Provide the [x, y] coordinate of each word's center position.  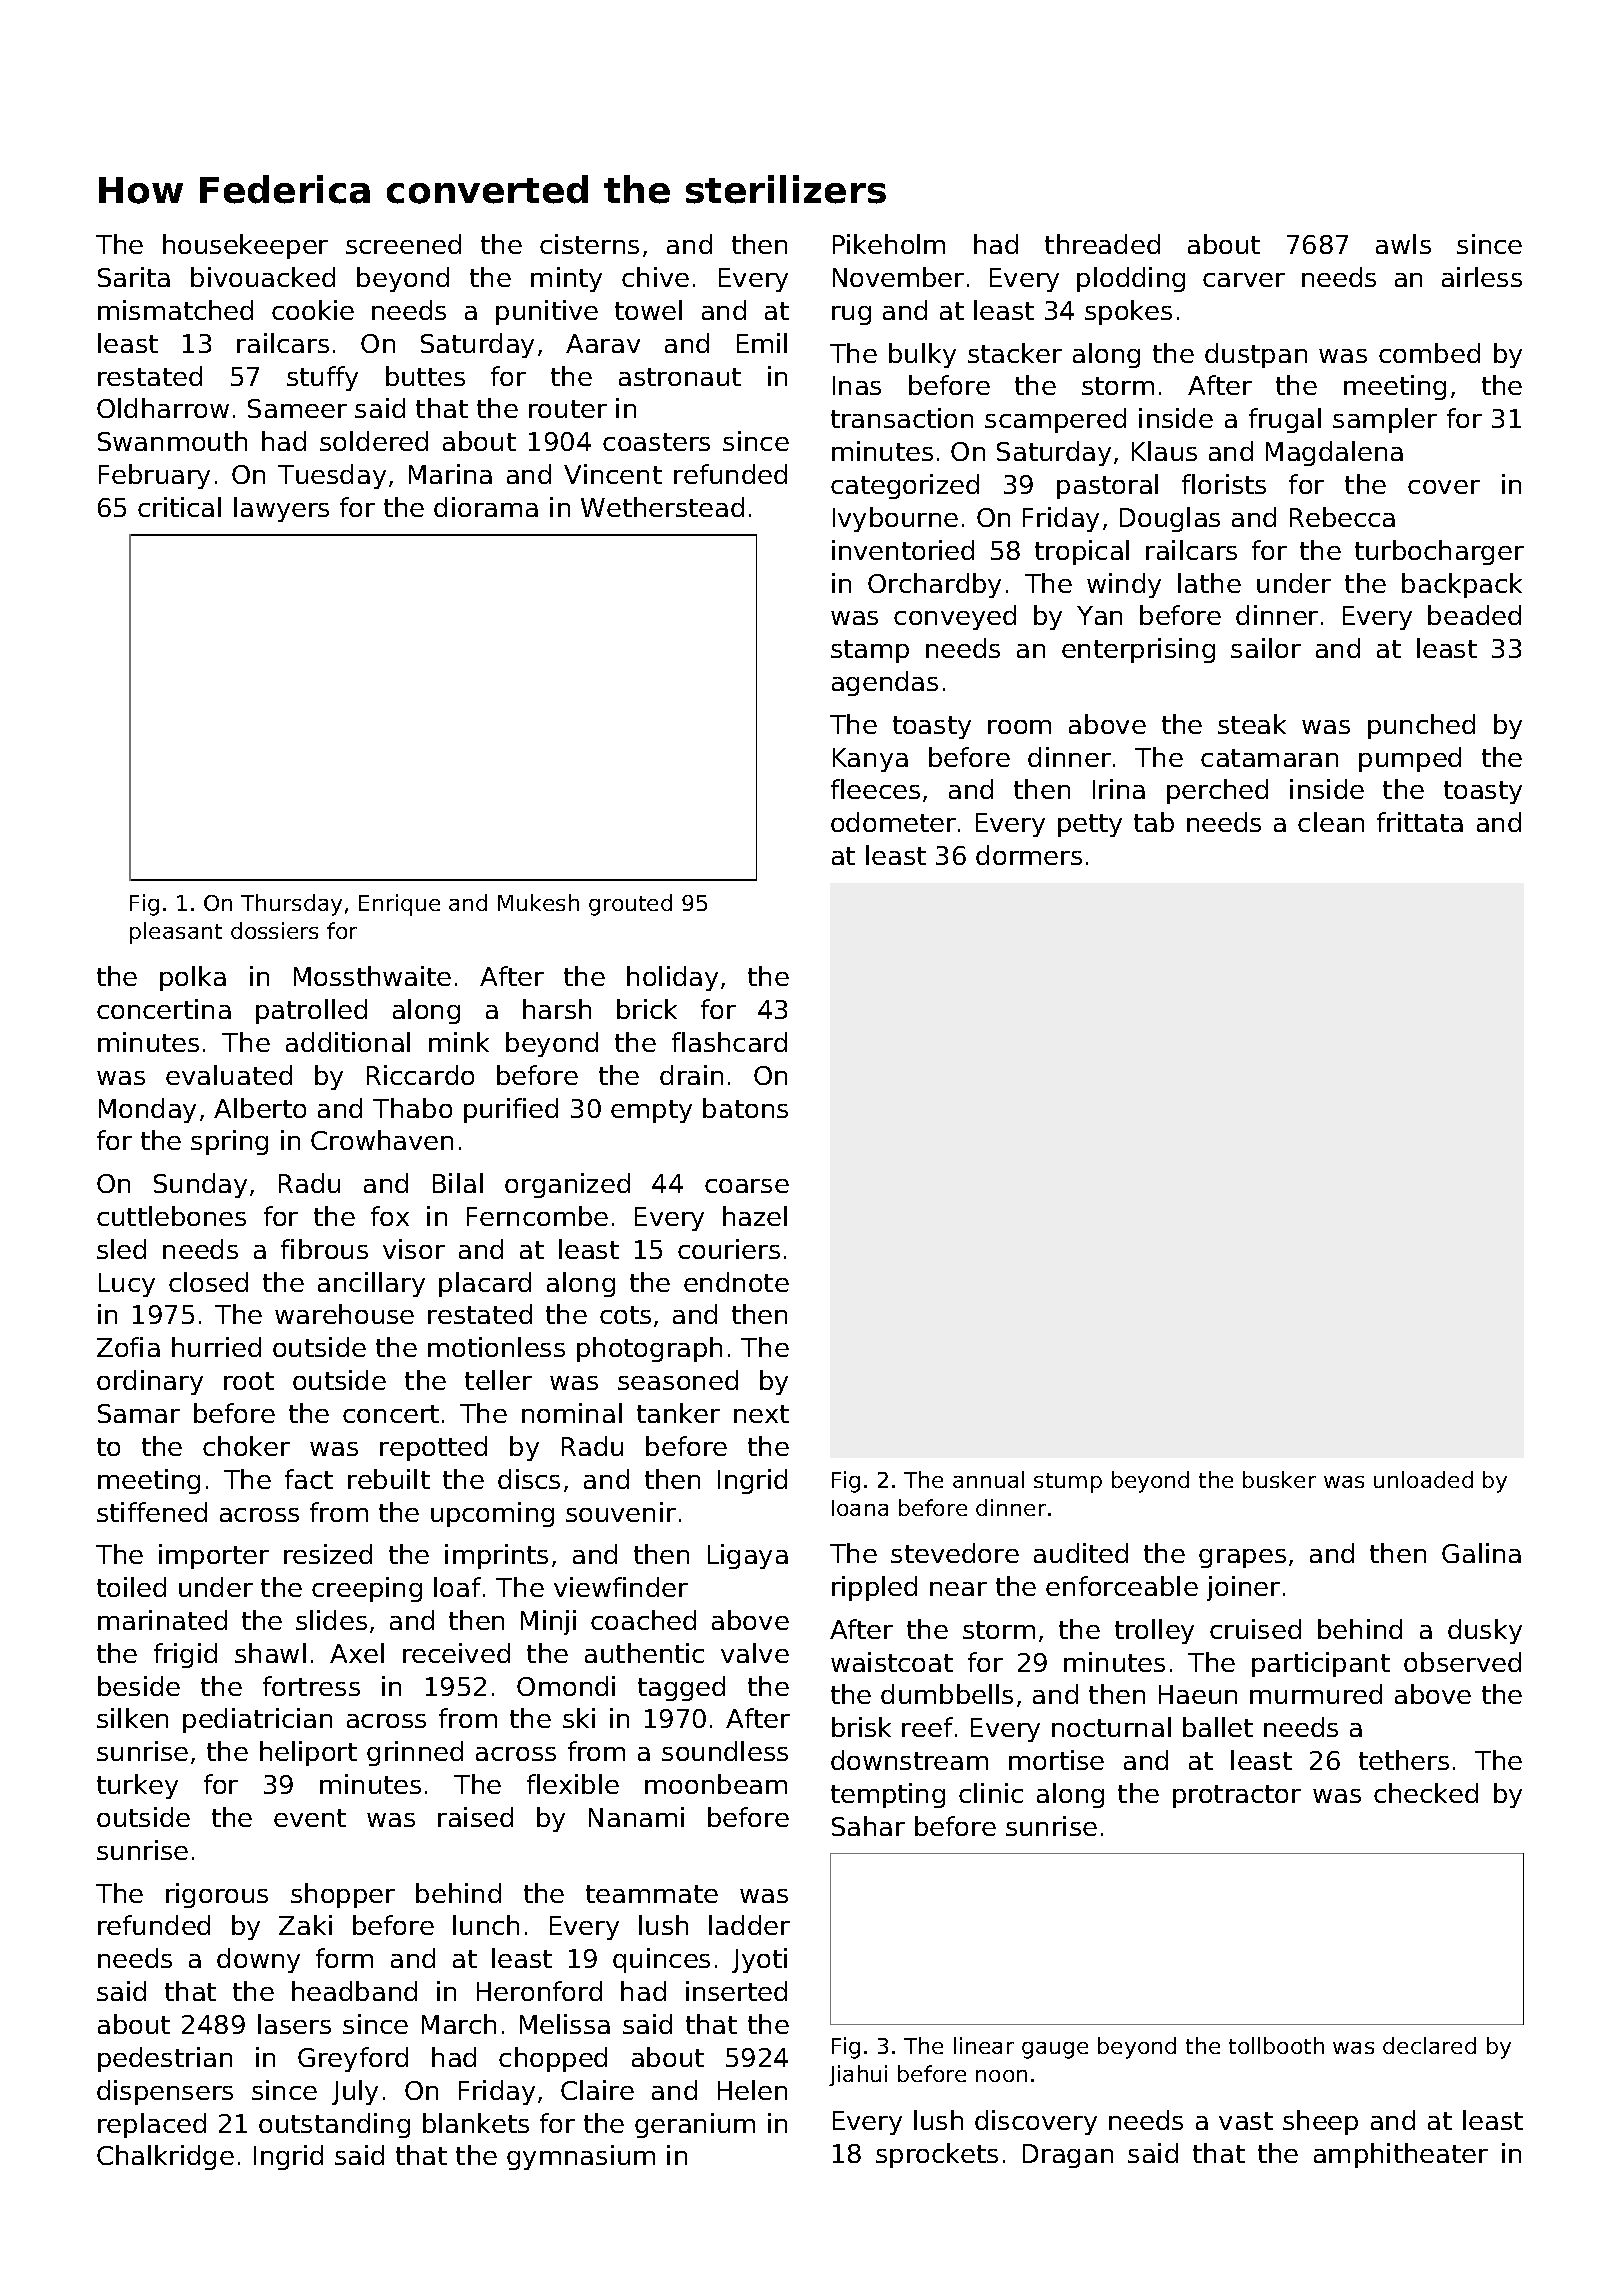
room [1019, 727]
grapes [1242, 1558]
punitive [547, 312]
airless [1482, 277]
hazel [755, 1216]
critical [179, 507]
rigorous [217, 1895]
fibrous [324, 1249]
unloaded [1423, 1479]
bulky [922, 355]
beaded [1474, 615]
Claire [597, 2090]
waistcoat [892, 1662]
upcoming [492, 1514]
